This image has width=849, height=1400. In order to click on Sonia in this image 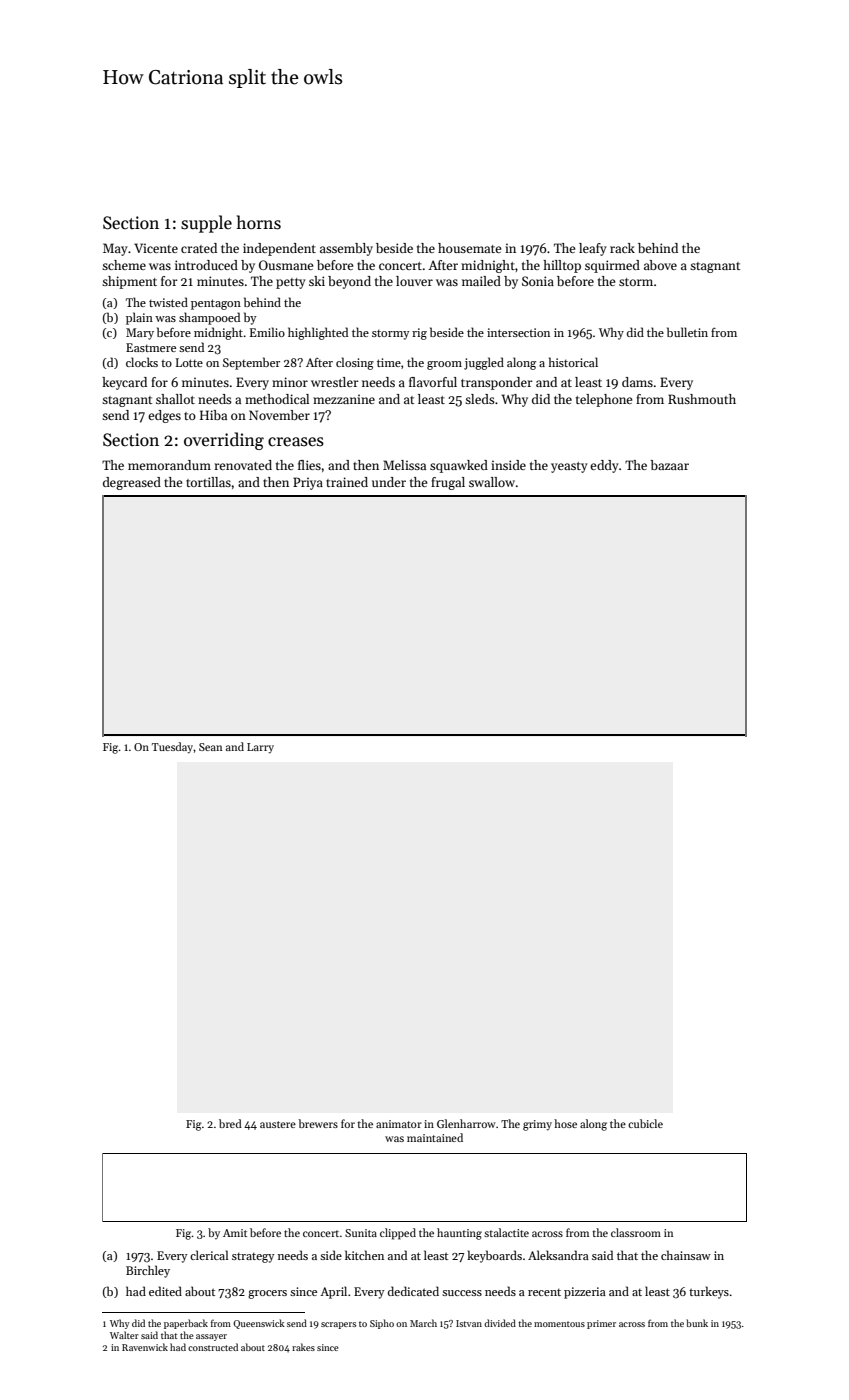, I will do `click(538, 281)`.
